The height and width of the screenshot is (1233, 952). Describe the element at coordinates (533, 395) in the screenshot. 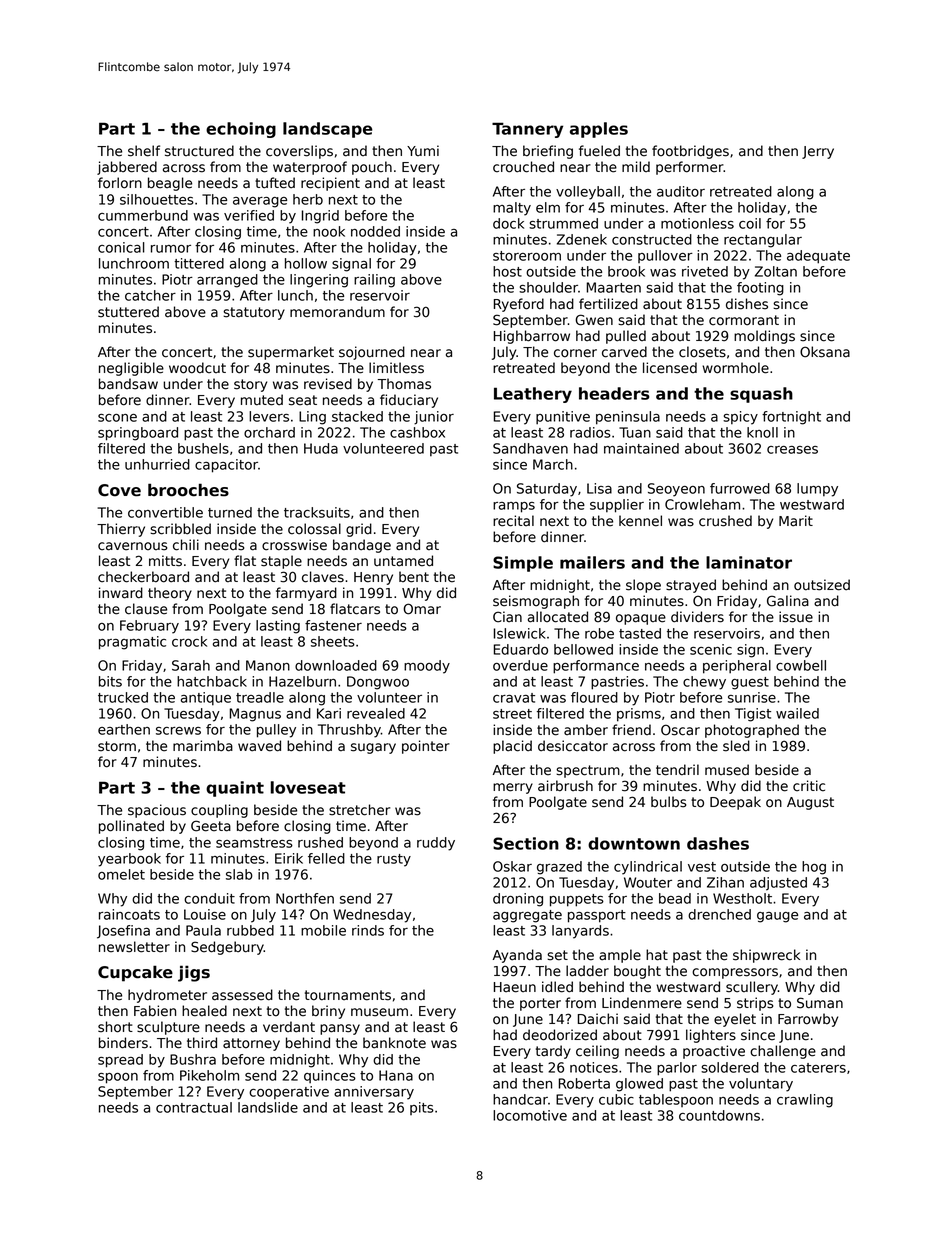

I see `Leathery` at that location.
